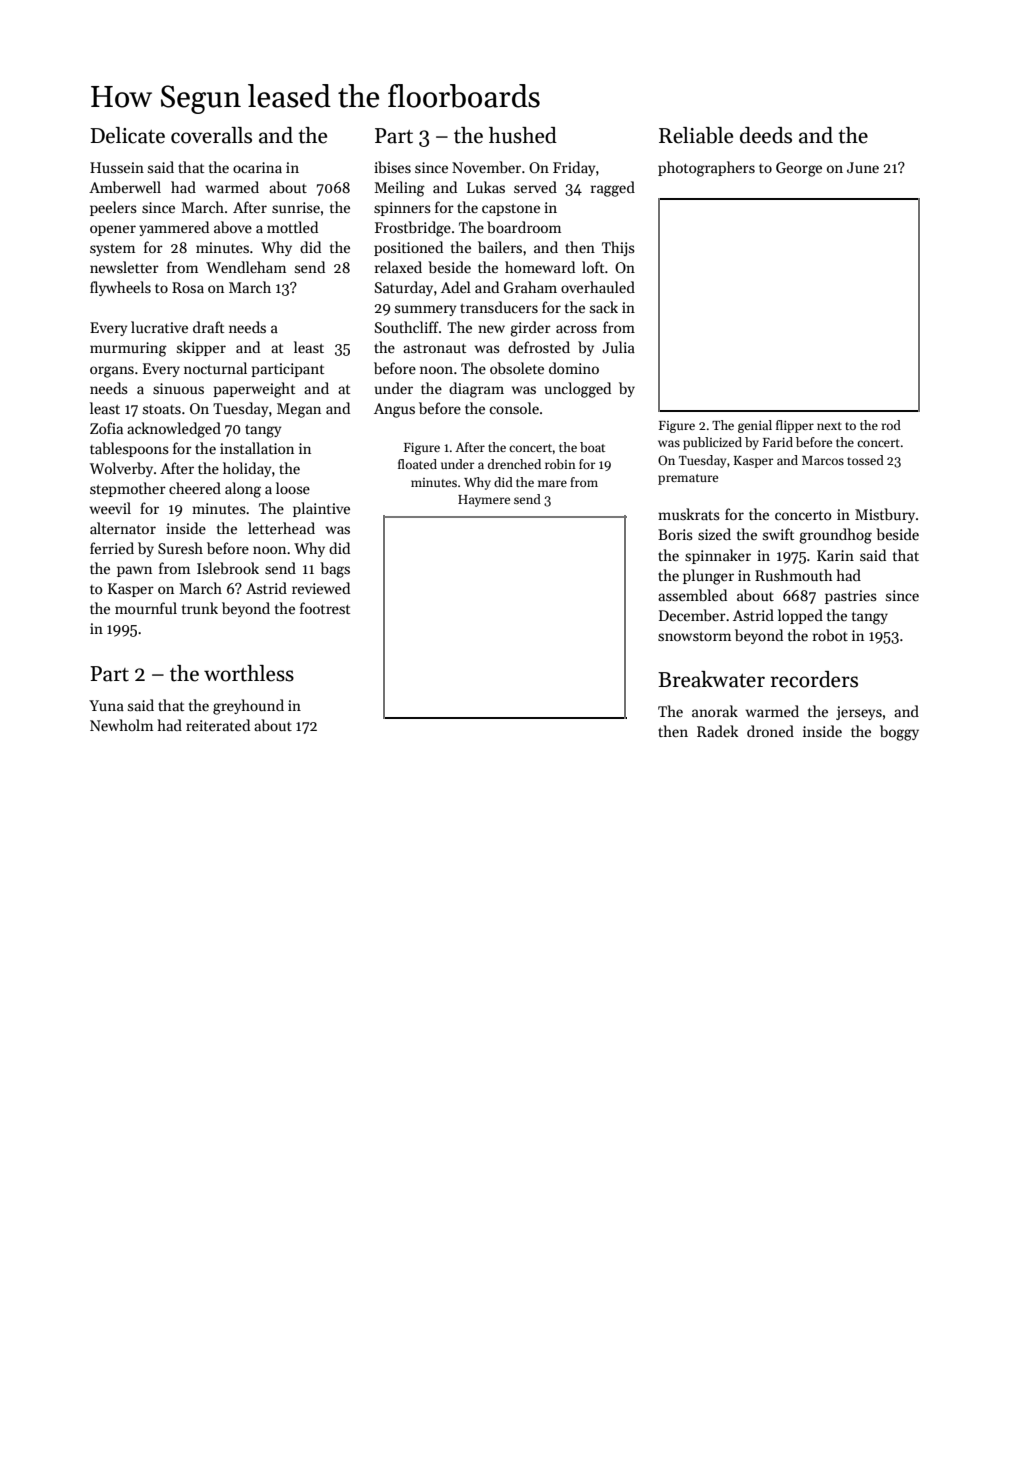  Describe the element at coordinates (321, 588) in the screenshot. I see `reviewed` at that location.
